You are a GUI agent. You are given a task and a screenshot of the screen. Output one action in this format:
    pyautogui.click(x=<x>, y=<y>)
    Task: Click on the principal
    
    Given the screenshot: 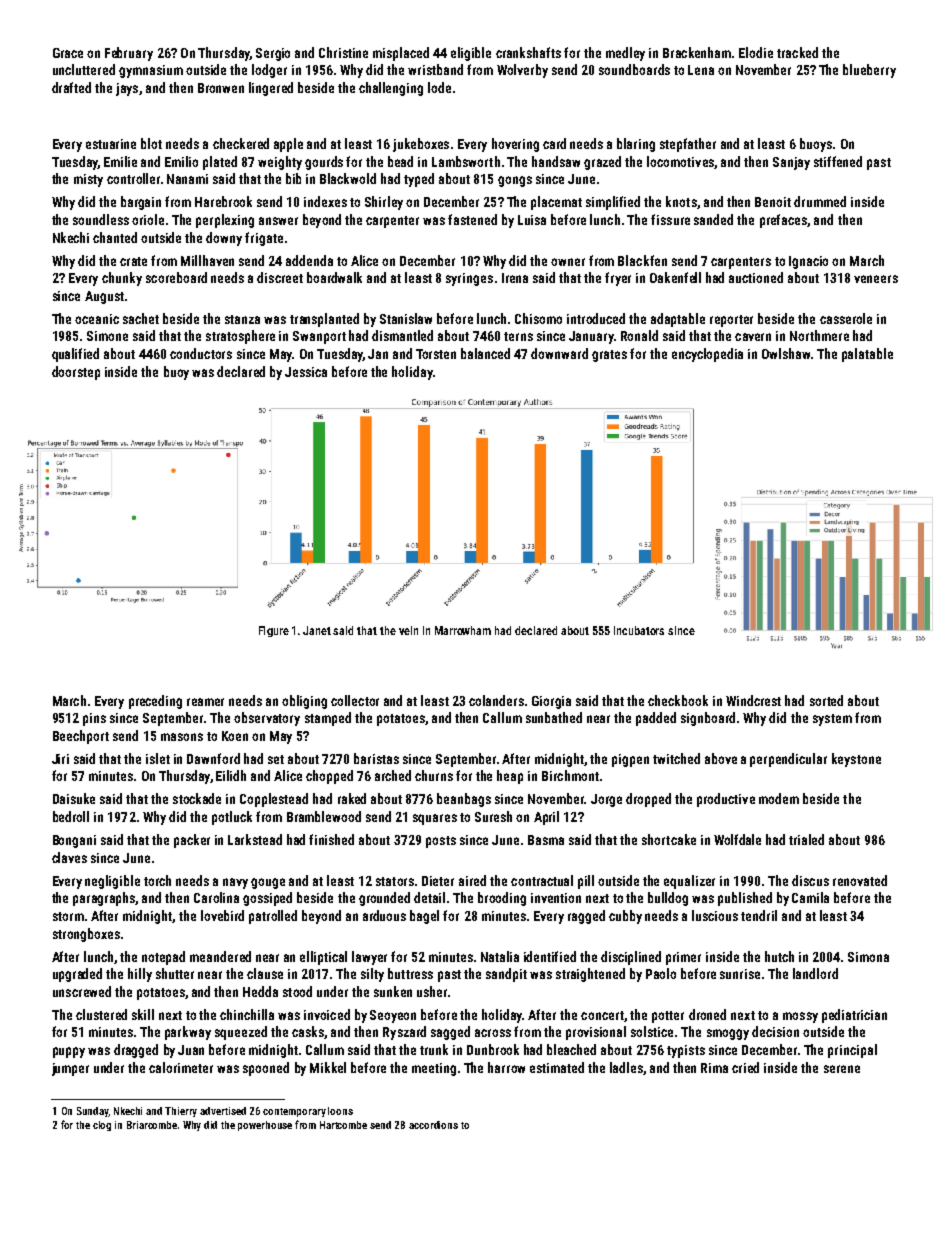 What is the action you would take?
    pyautogui.click(x=852, y=1051)
